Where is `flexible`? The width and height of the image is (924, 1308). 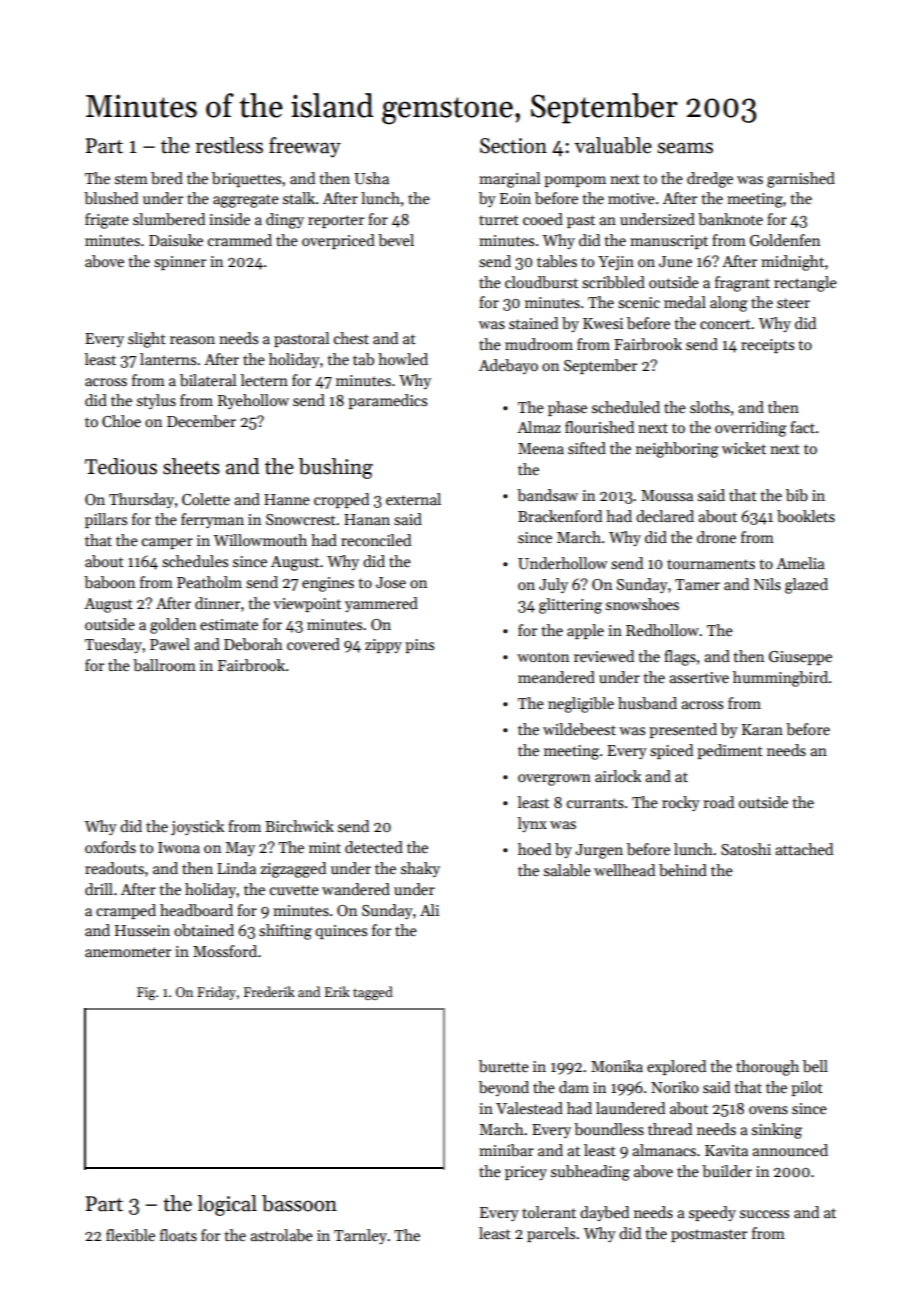
flexible is located at coordinates (130, 1235).
